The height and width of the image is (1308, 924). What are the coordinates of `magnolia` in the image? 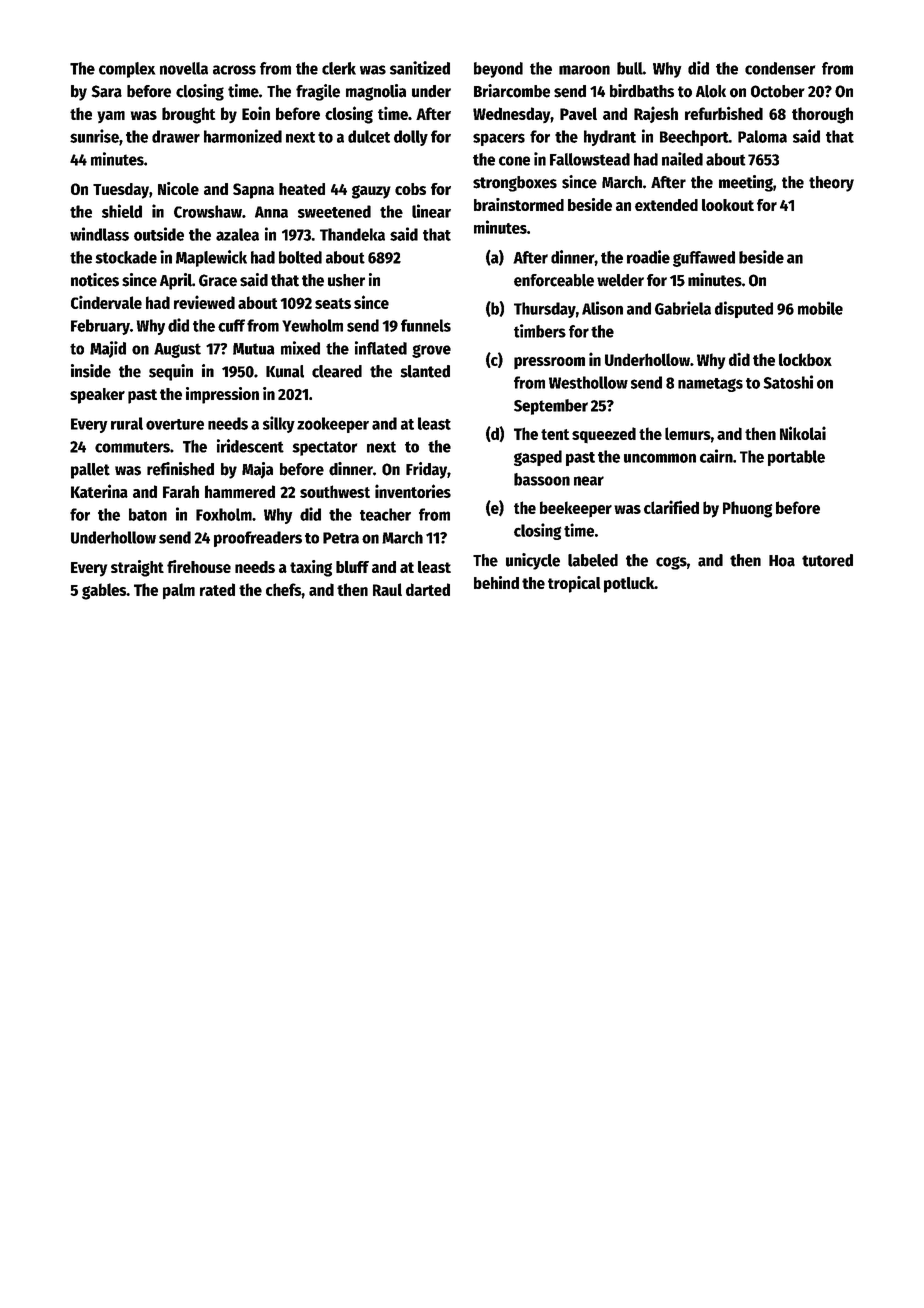 It's located at (376, 92).
